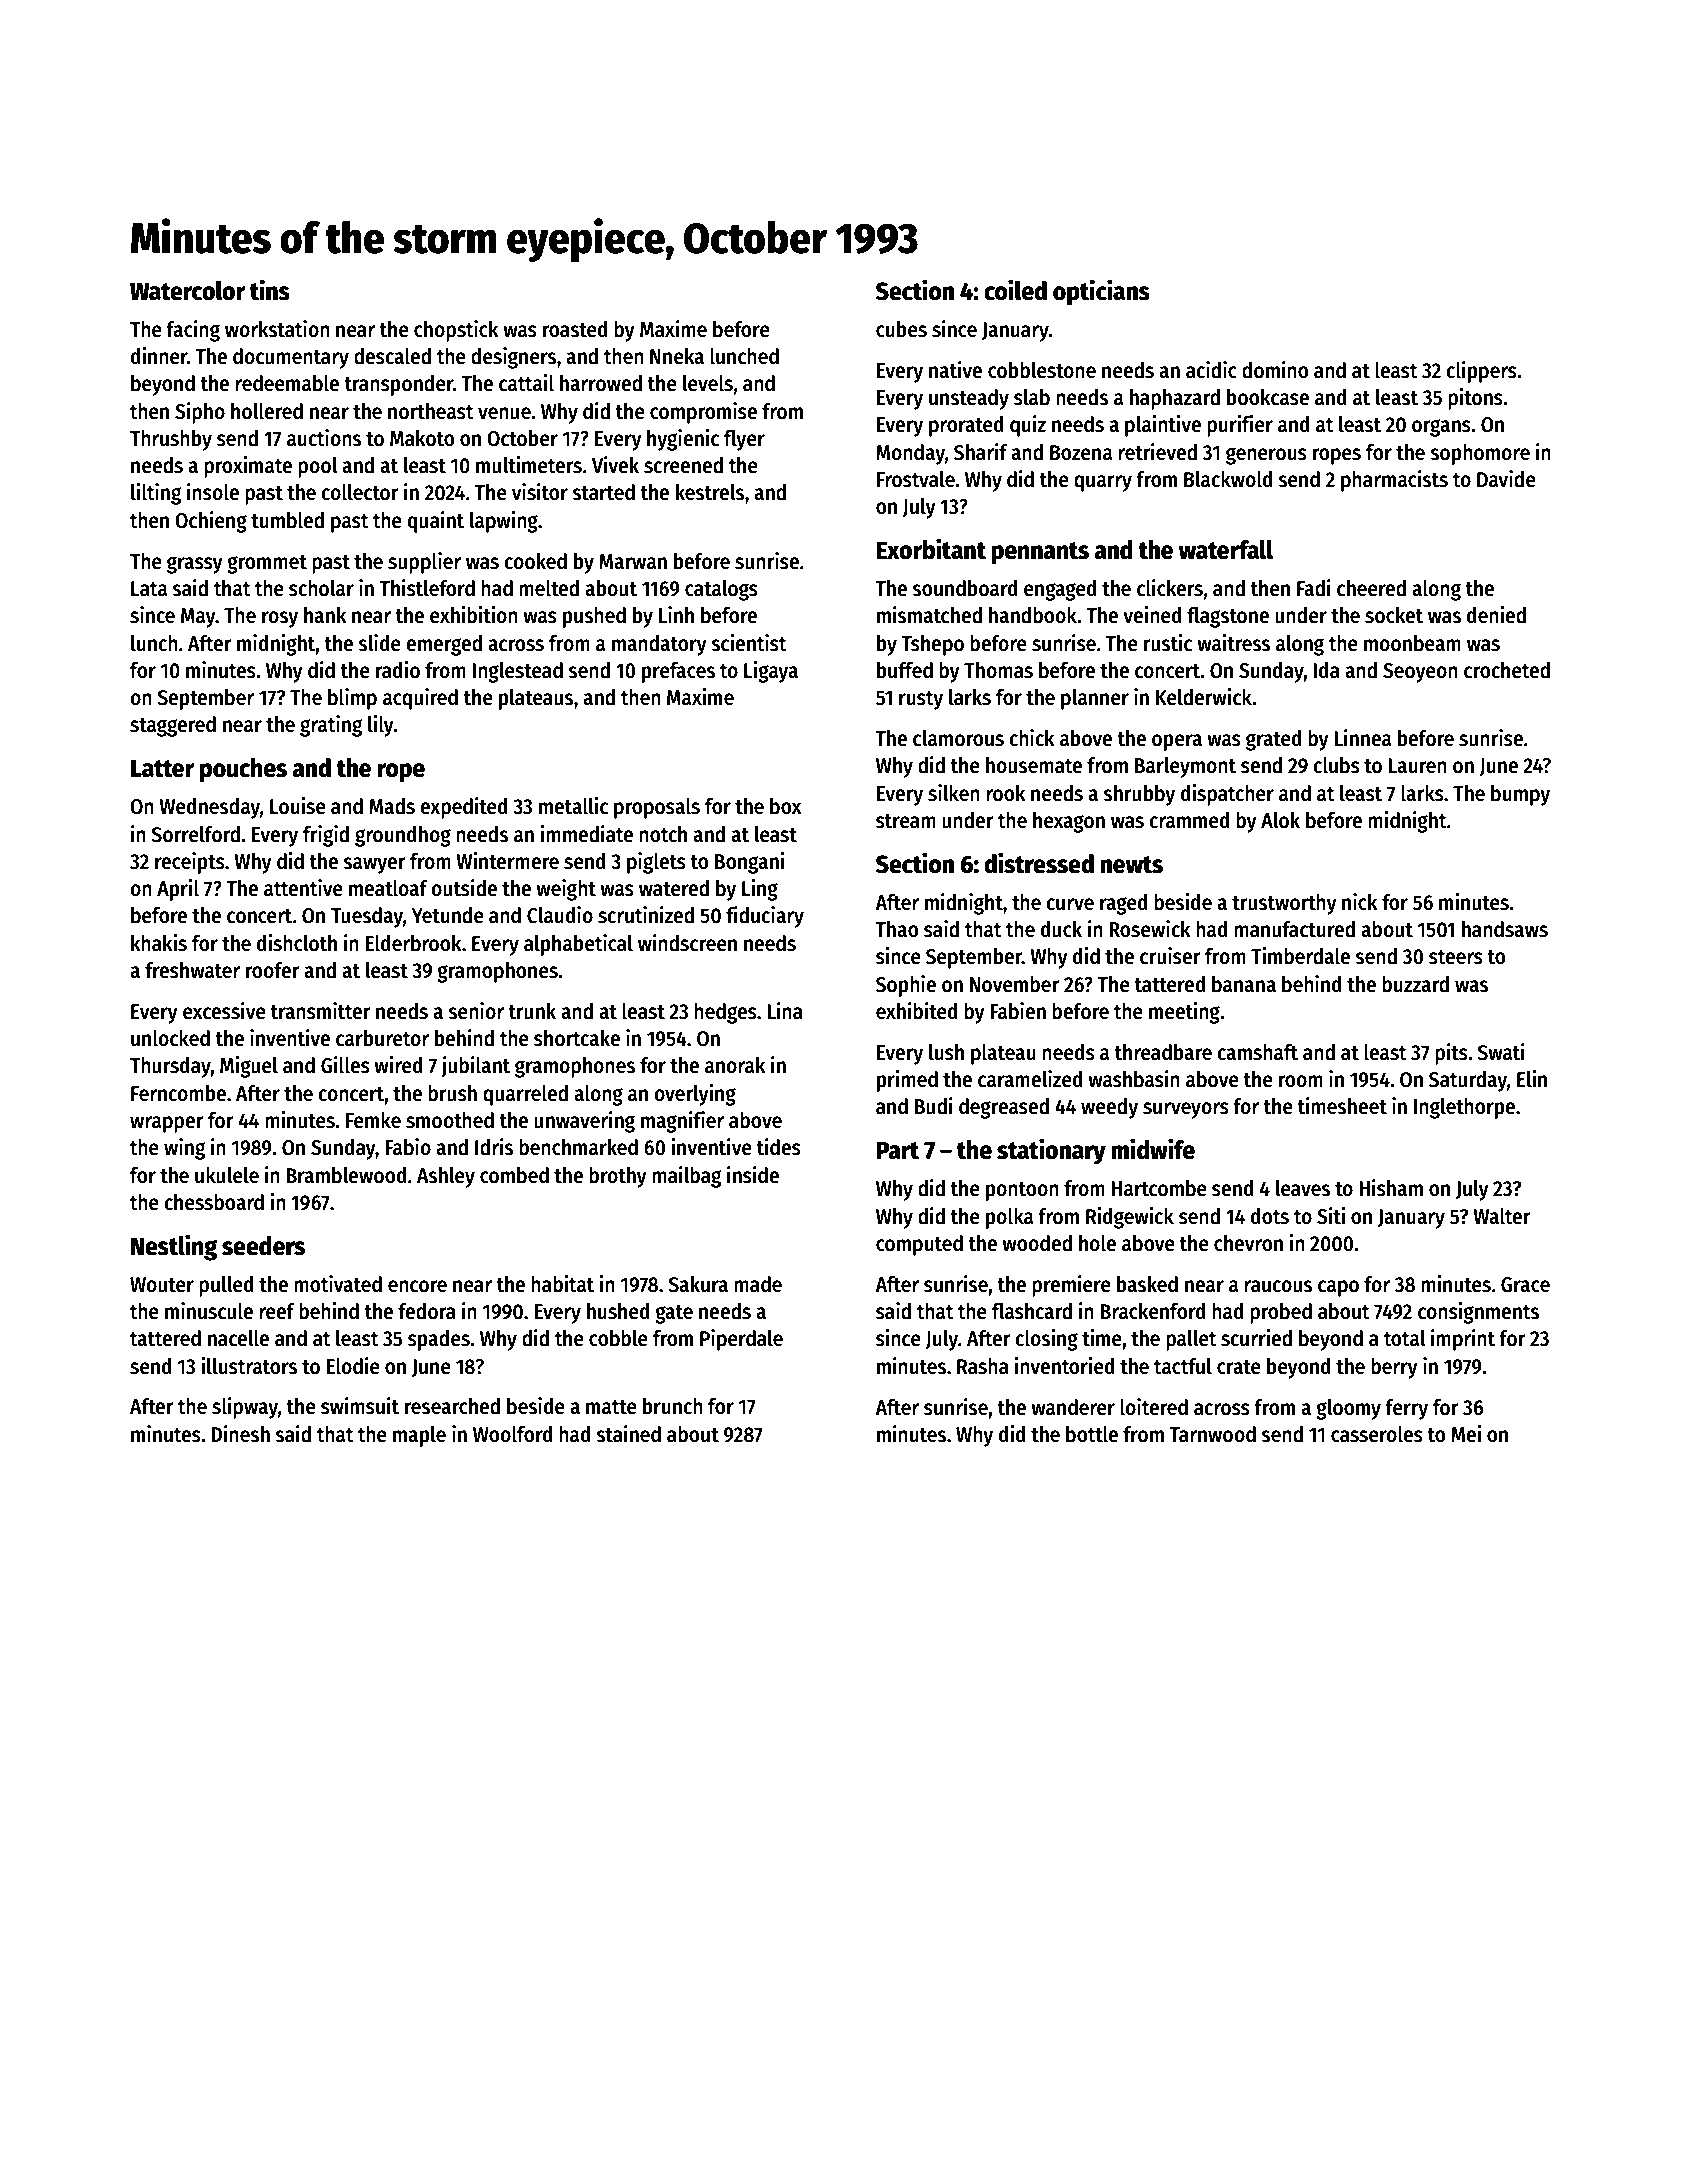  Describe the element at coordinates (1300, 956) in the image. I see `Timberdale` at that location.
